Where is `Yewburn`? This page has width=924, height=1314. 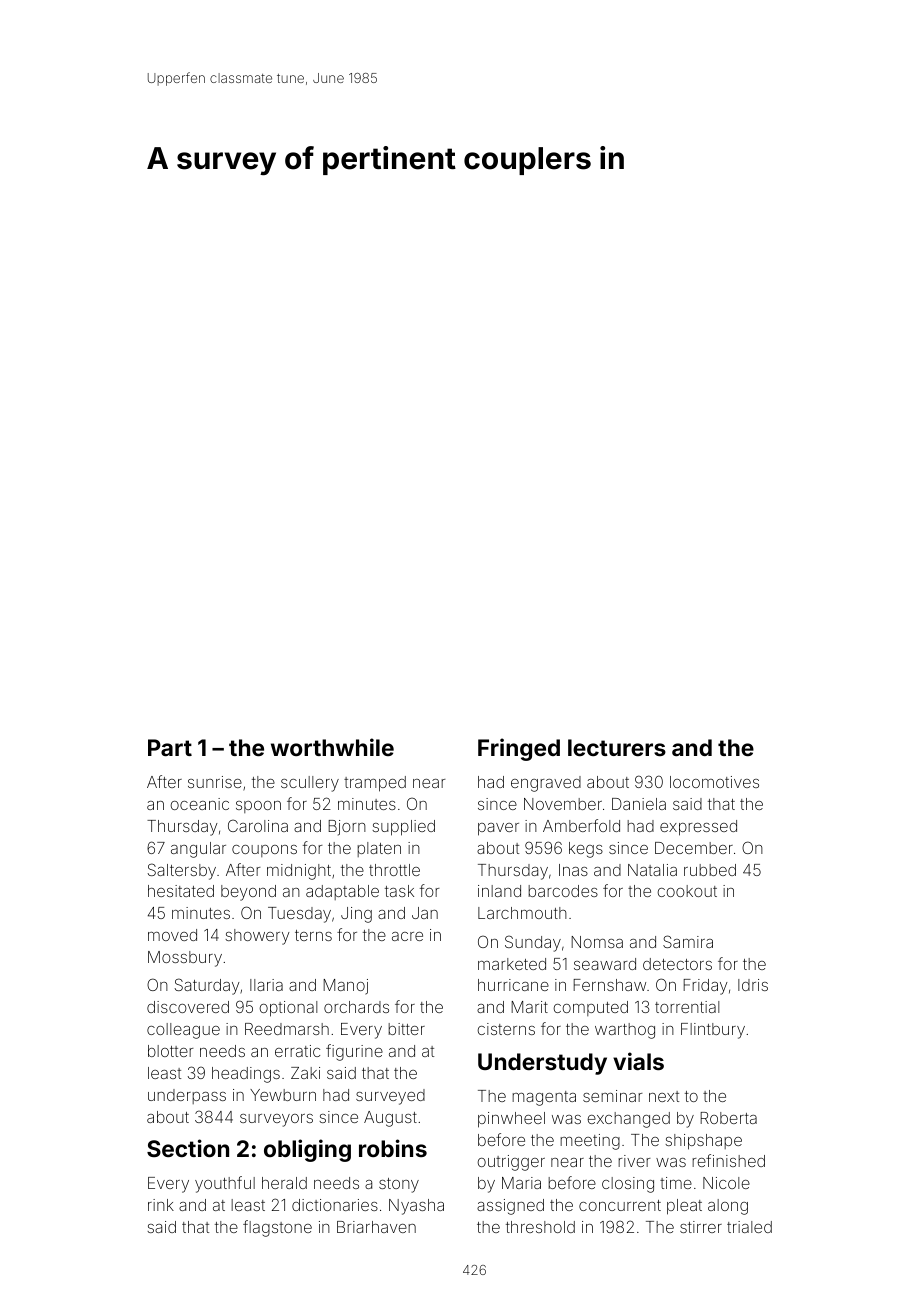 Yewburn is located at coordinates (283, 1095).
